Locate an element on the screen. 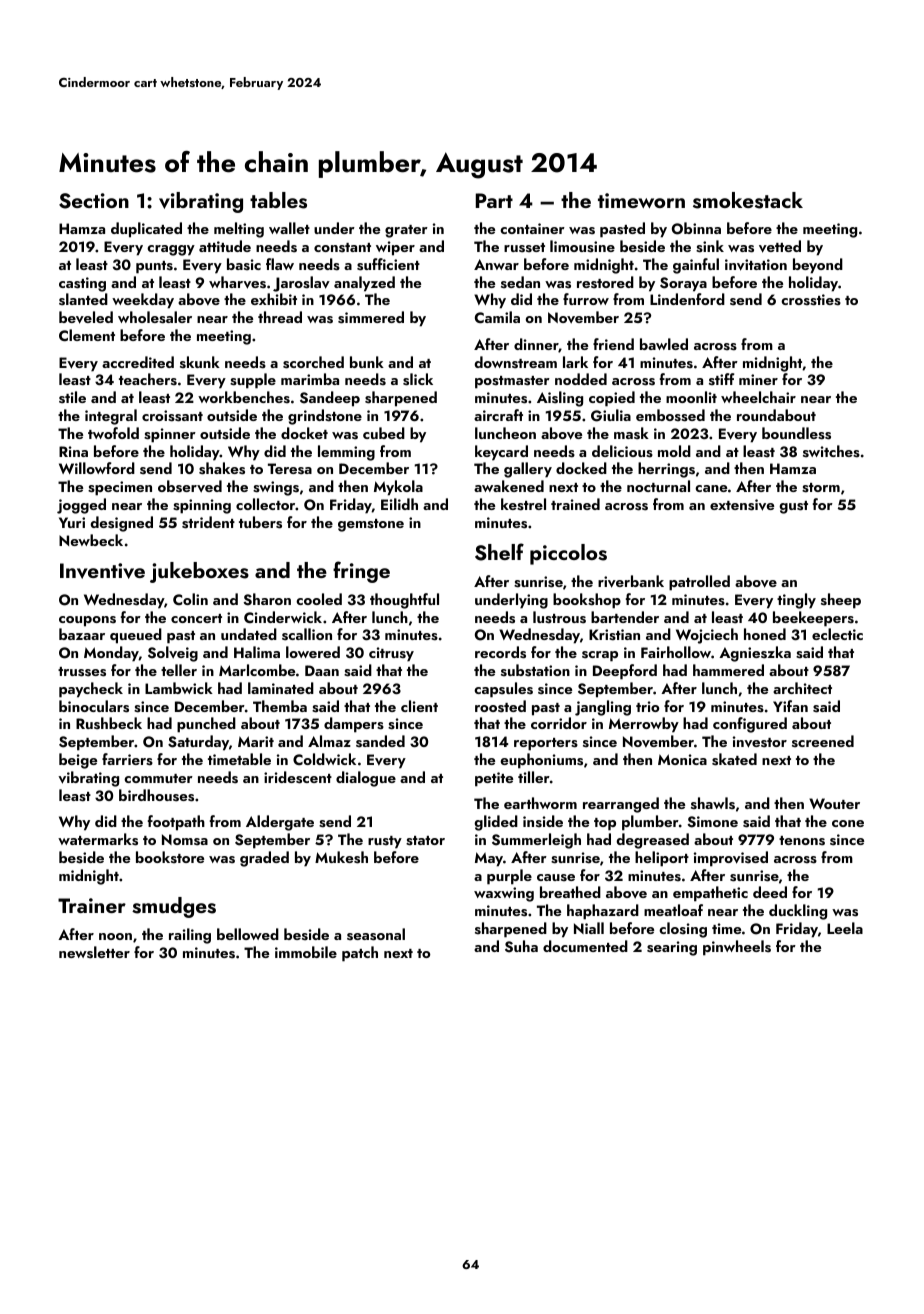 The height and width of the screenshot is (1314, 924). beekeepers is located at coordinates (813, 619).
